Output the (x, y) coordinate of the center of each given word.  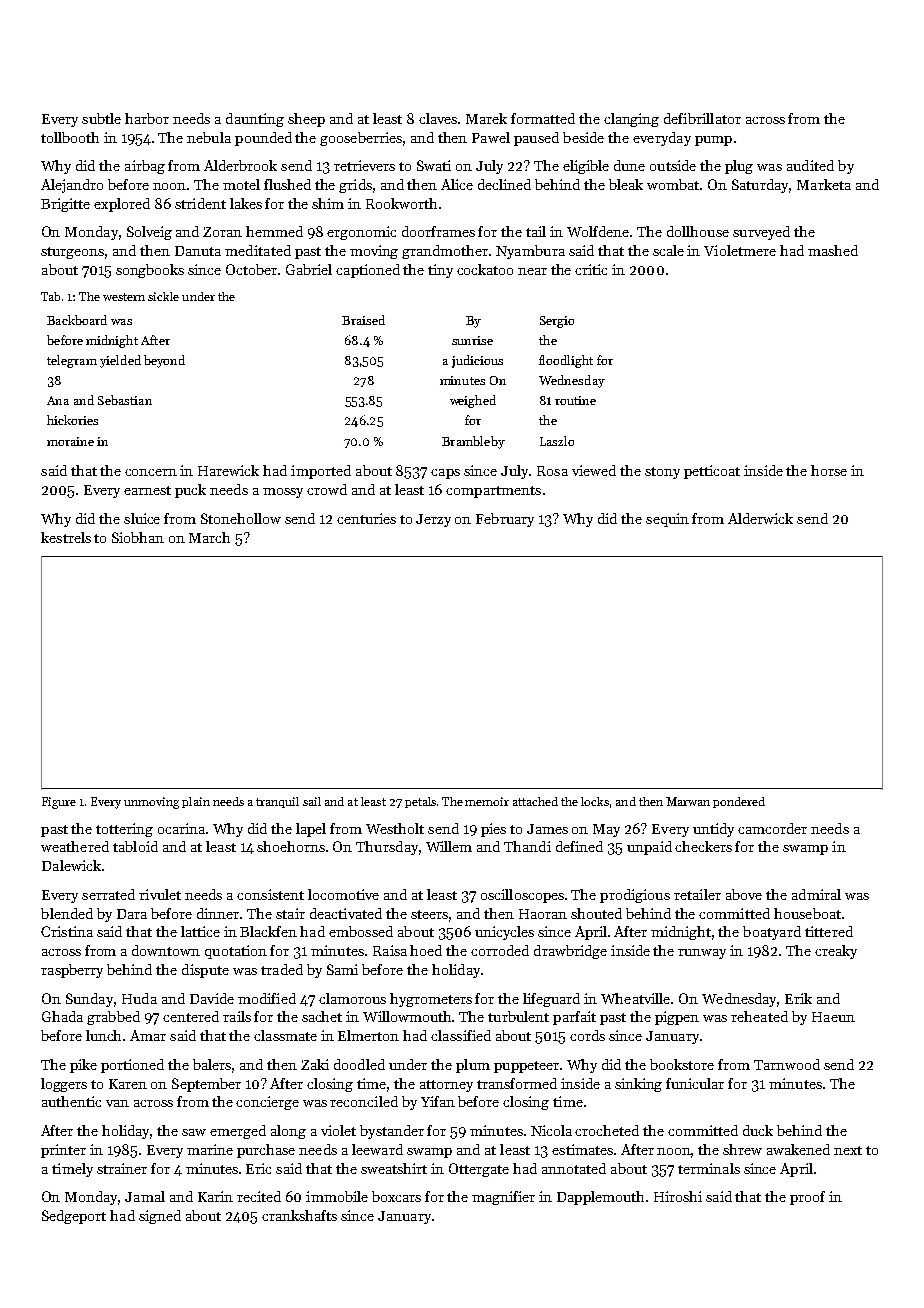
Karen (128, 1084)
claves (439, 118)
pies (493, 830)
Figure (59, 803)
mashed (833, 250)
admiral (816, 894)
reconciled (364, 1101)
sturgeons (72, 253)
